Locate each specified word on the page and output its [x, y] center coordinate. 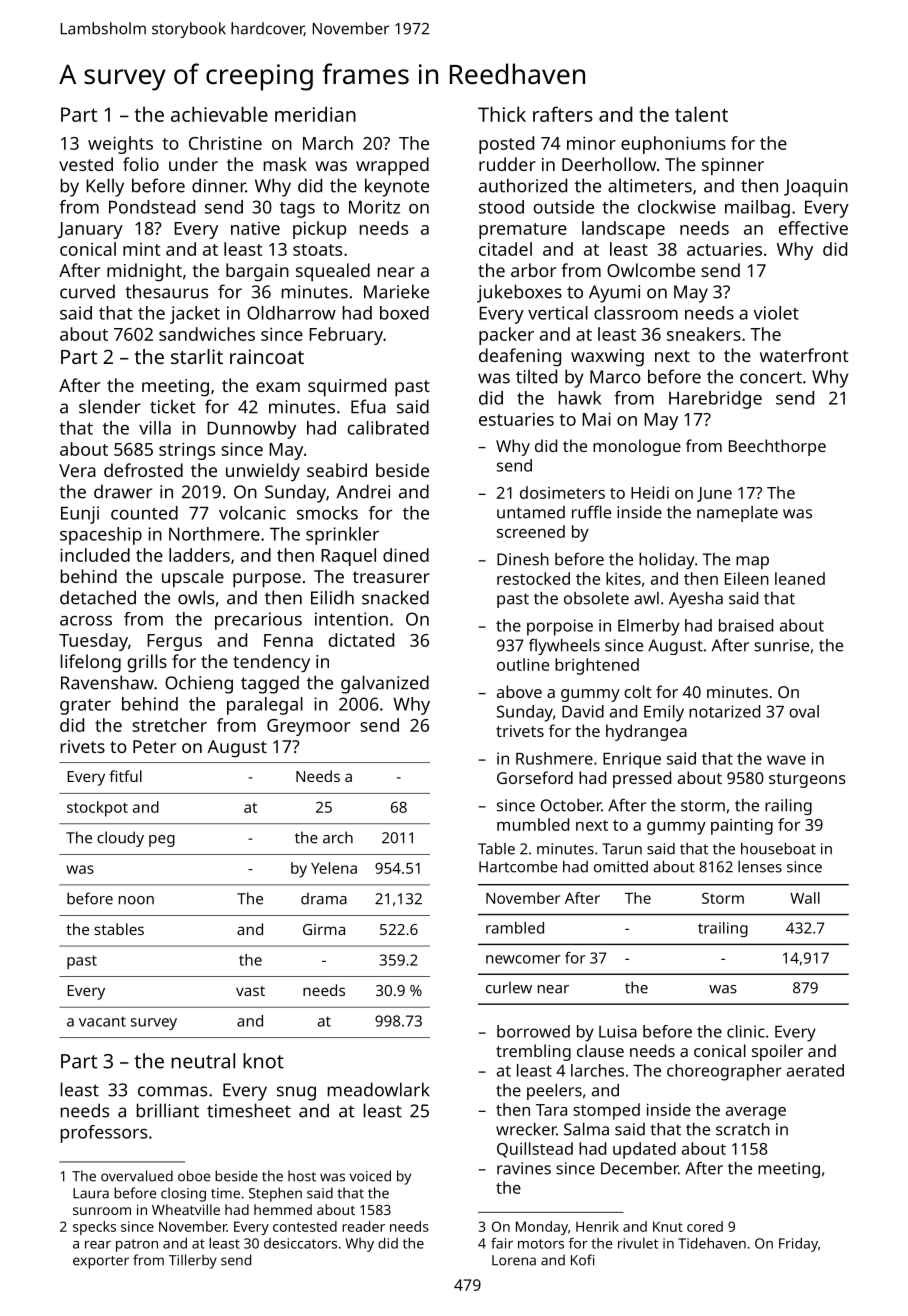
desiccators [300, 1243]
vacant [102, 1021]
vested [86, 164]
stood [501, 207]
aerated [815, 1070]
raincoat [267, 356]
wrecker [526, 1129]
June [714, 494]
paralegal [265, 706]
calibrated [388, 428]
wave [786, 760]
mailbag [757, 209]
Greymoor [309, 727]
